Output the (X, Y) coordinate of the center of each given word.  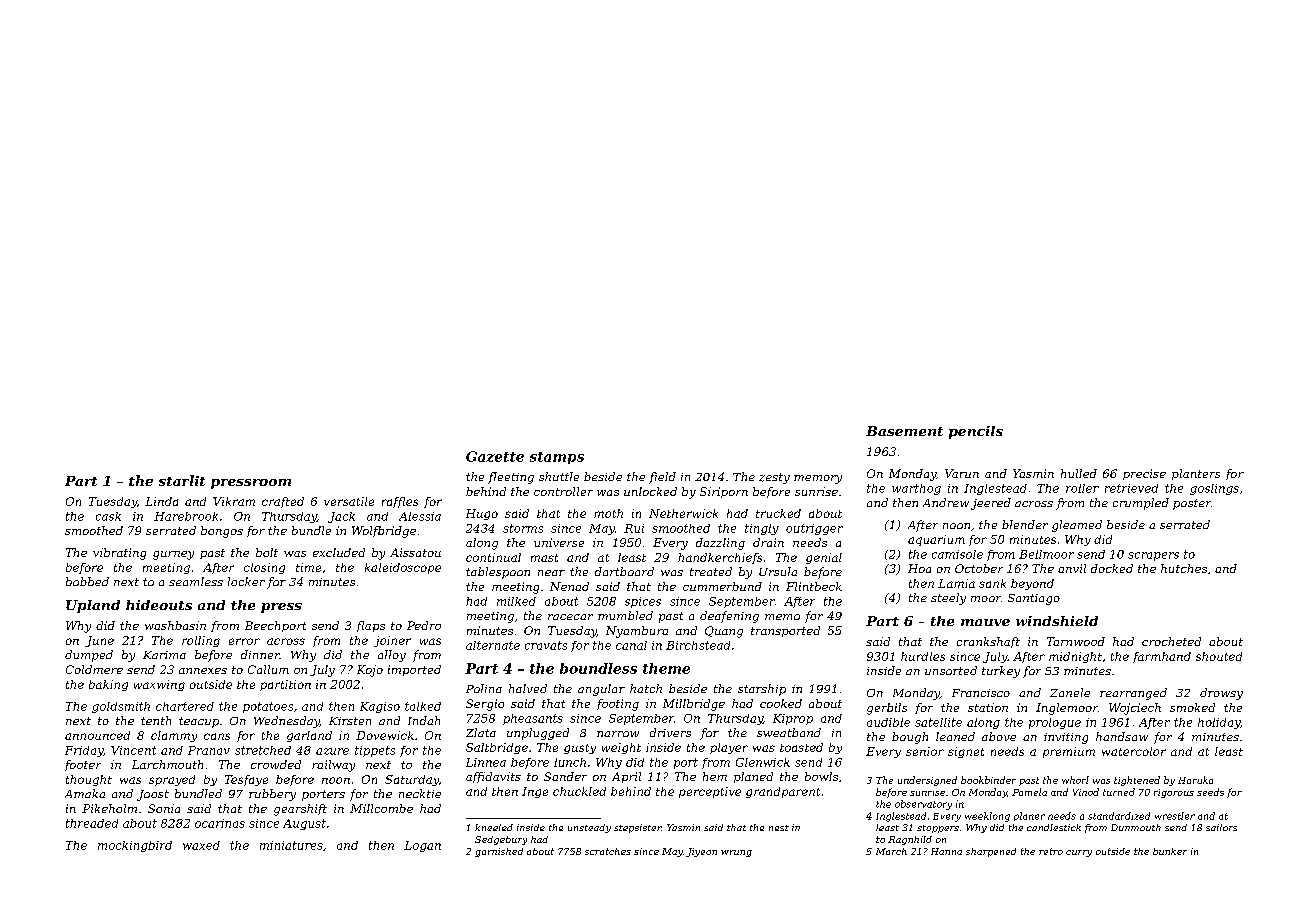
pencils (976, 432)
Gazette (495, 456)
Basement (904, 431)
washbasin (175, 625)
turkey (1001, 672)
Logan (422, 846)
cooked (781, 703)
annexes (203, 671)
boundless (598, 668)
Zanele (1070, 692)
